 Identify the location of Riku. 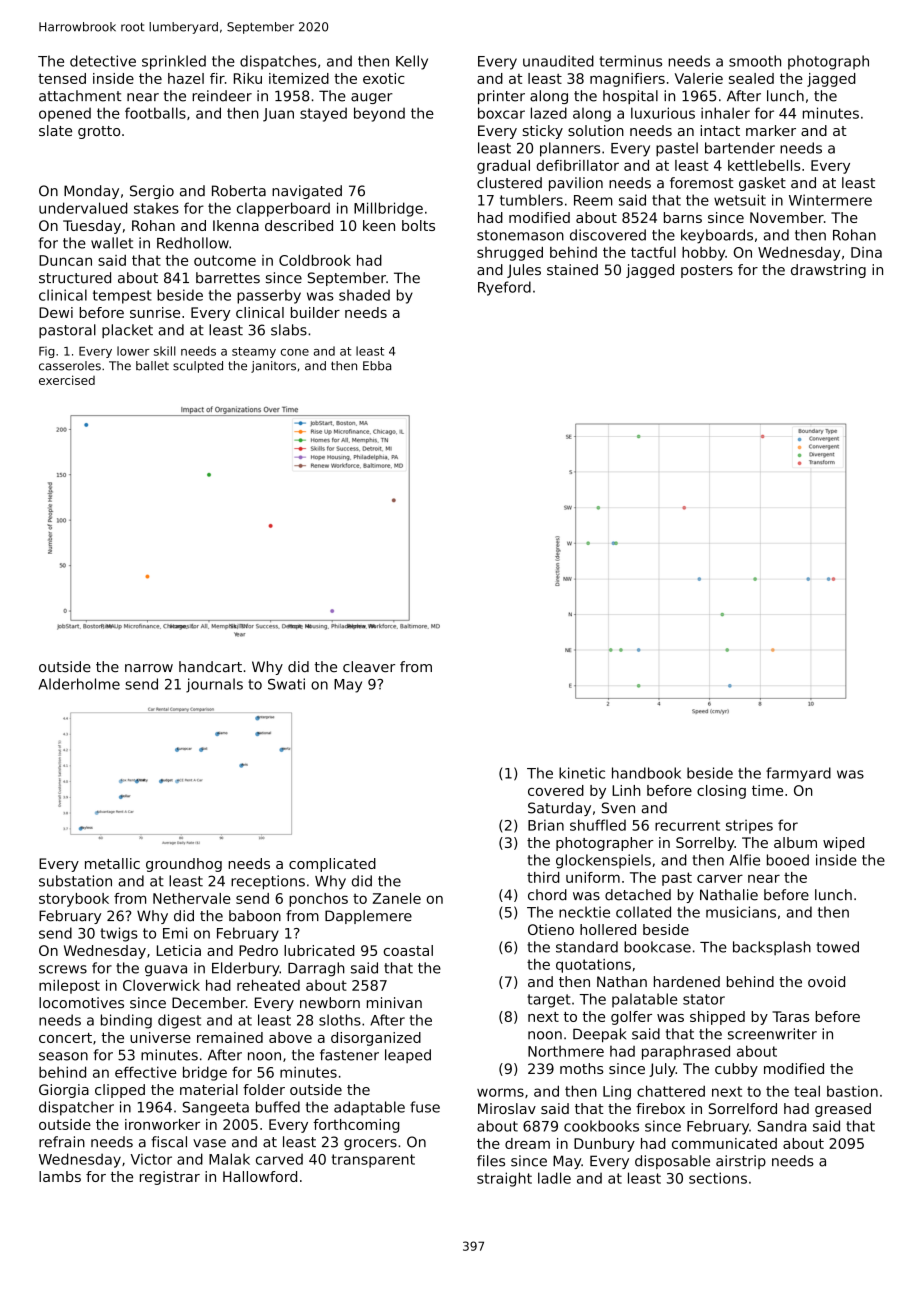
(248, 78).
